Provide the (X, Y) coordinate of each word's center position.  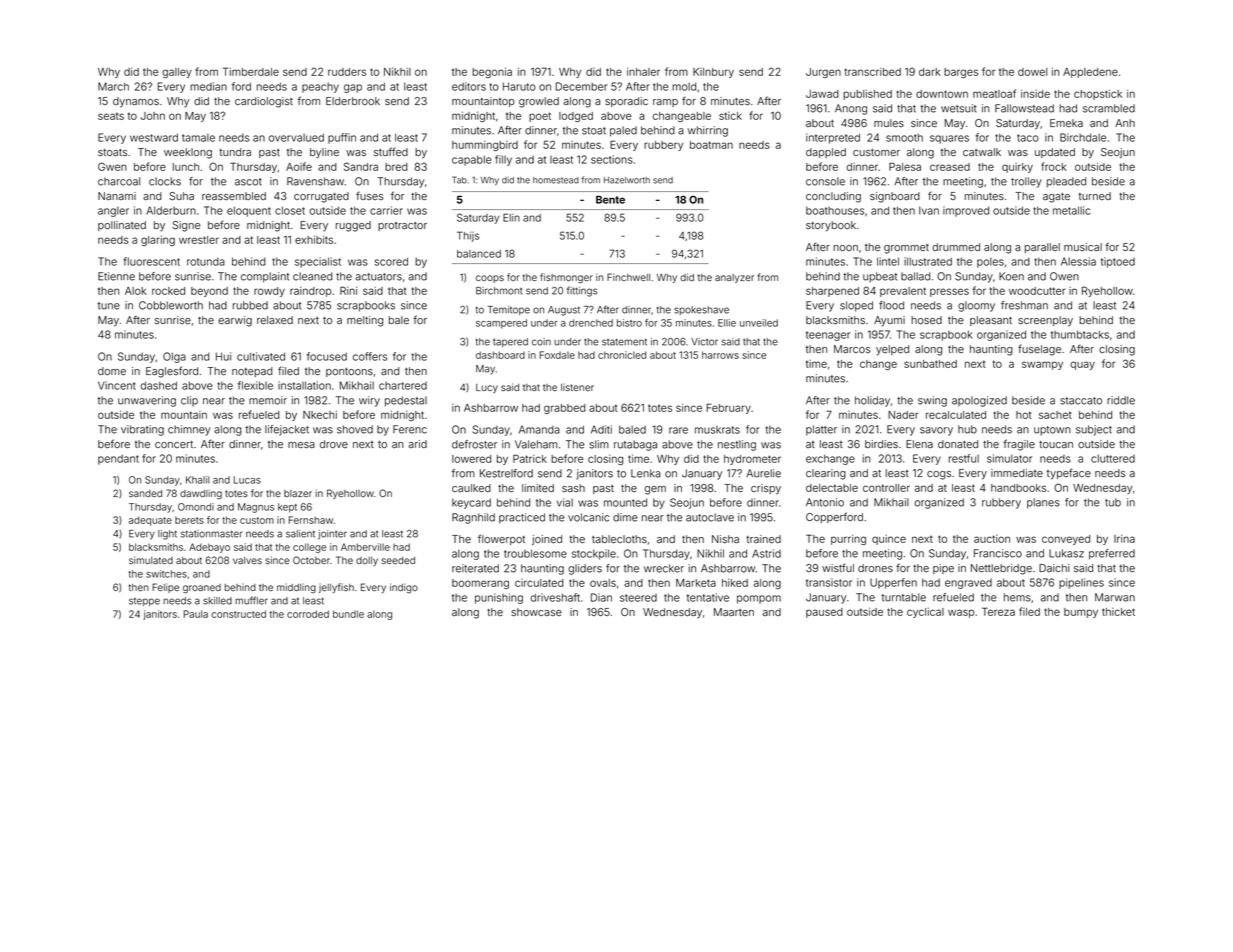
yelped (892, 350)
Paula (196, 614)
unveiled (759, 323)
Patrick (530, 458)
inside (1035, 93)
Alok (135, 291)
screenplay (1045, 321)
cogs (939, 475)
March (113, 86)
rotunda (206, 262)
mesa (301, 445)
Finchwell (628, 277)
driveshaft (555, 597)
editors (469, 86)
